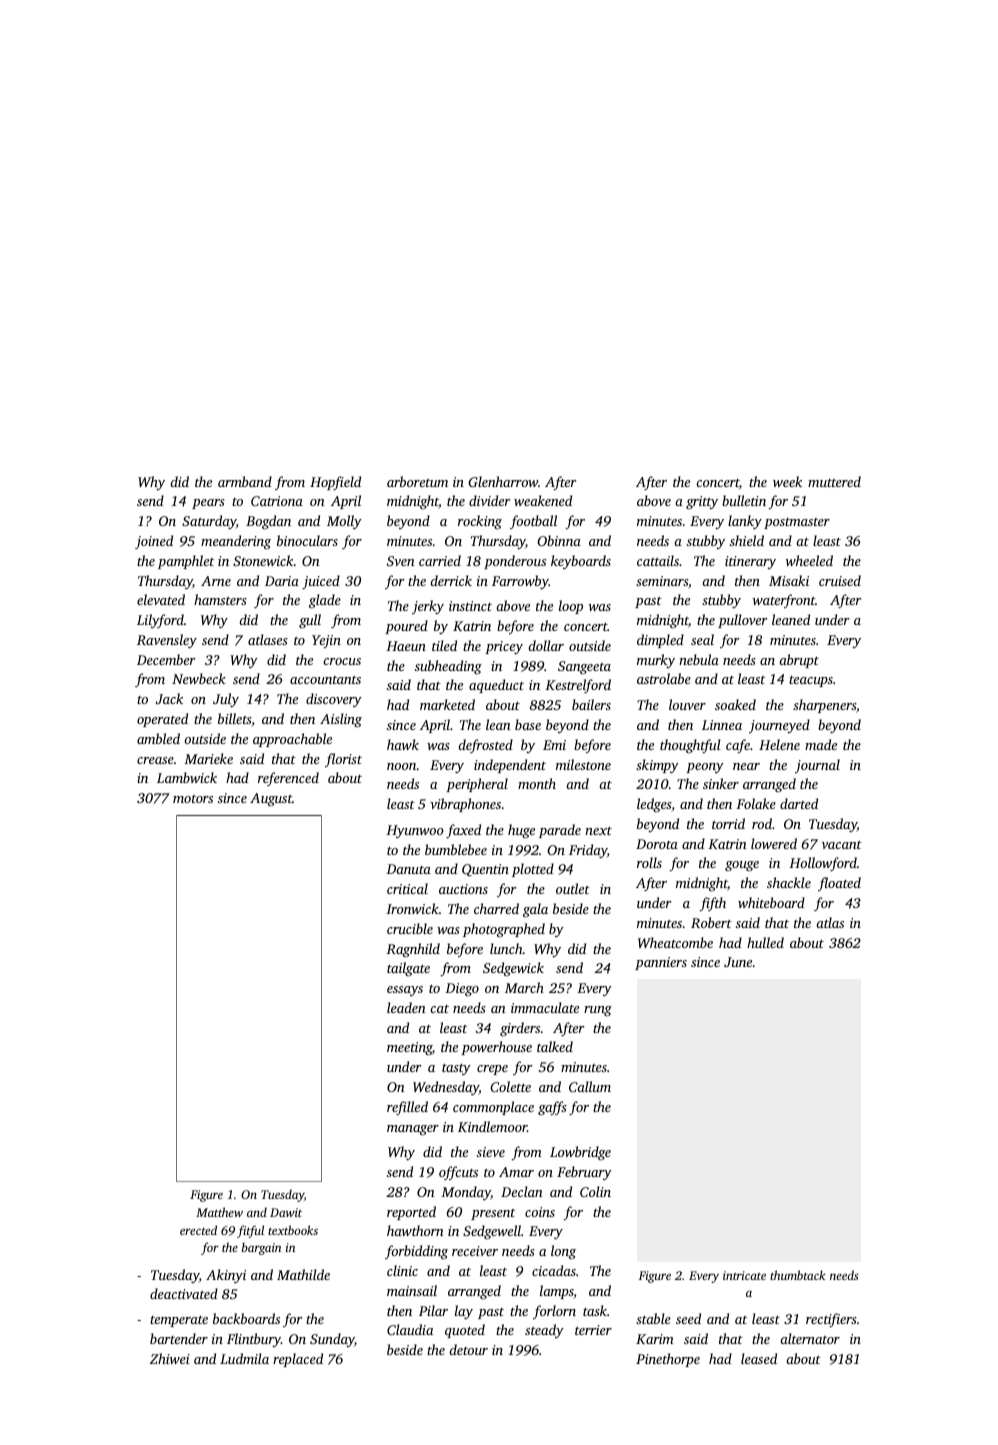 The height and width of the screenshot is (1445, 998). What do you see at coordinates (590, 1086) in the screenshot?
I see `Callum` at bounding box center [590, 1086].
